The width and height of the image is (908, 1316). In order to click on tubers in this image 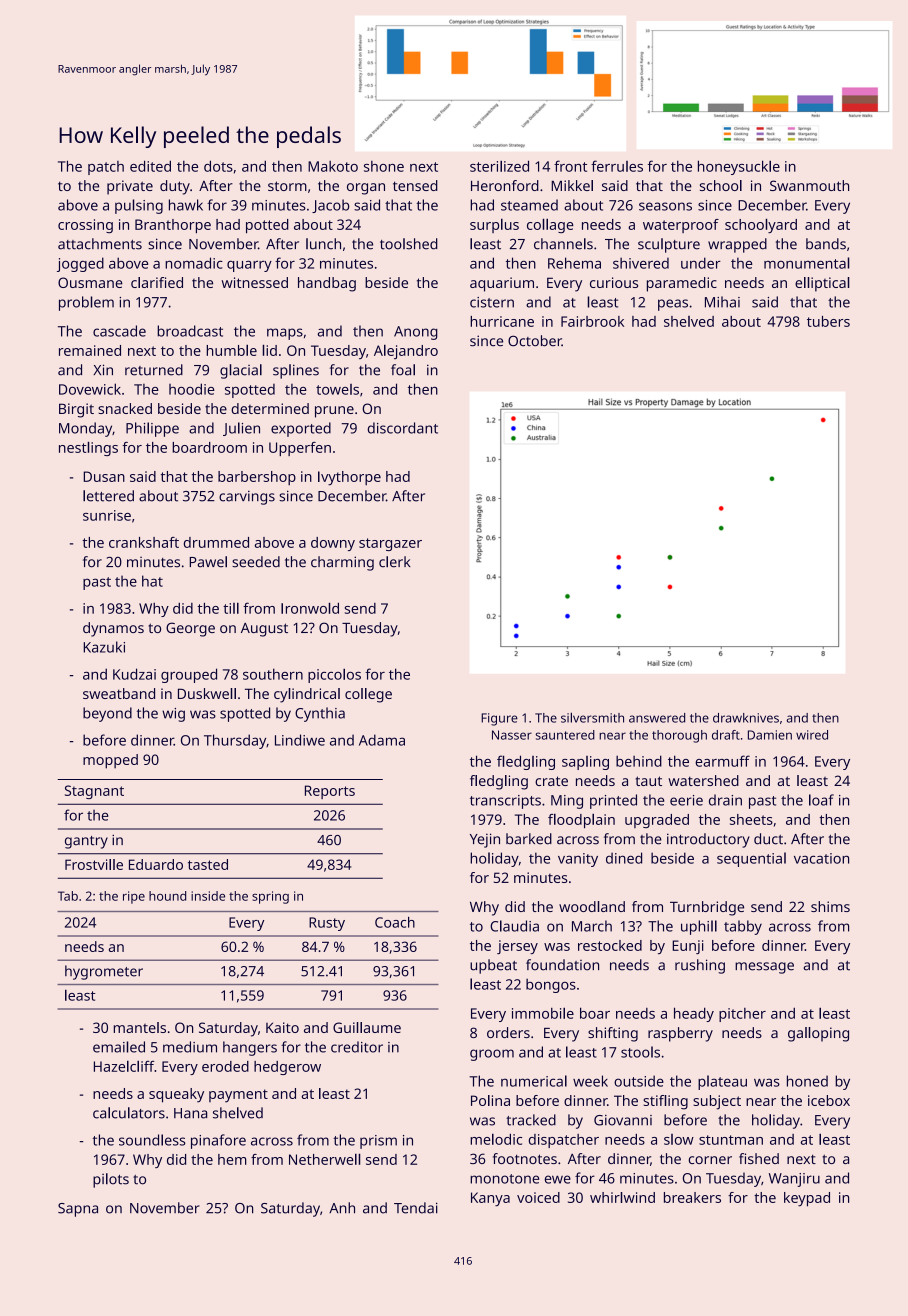, I will do `click(828, 321)`.
